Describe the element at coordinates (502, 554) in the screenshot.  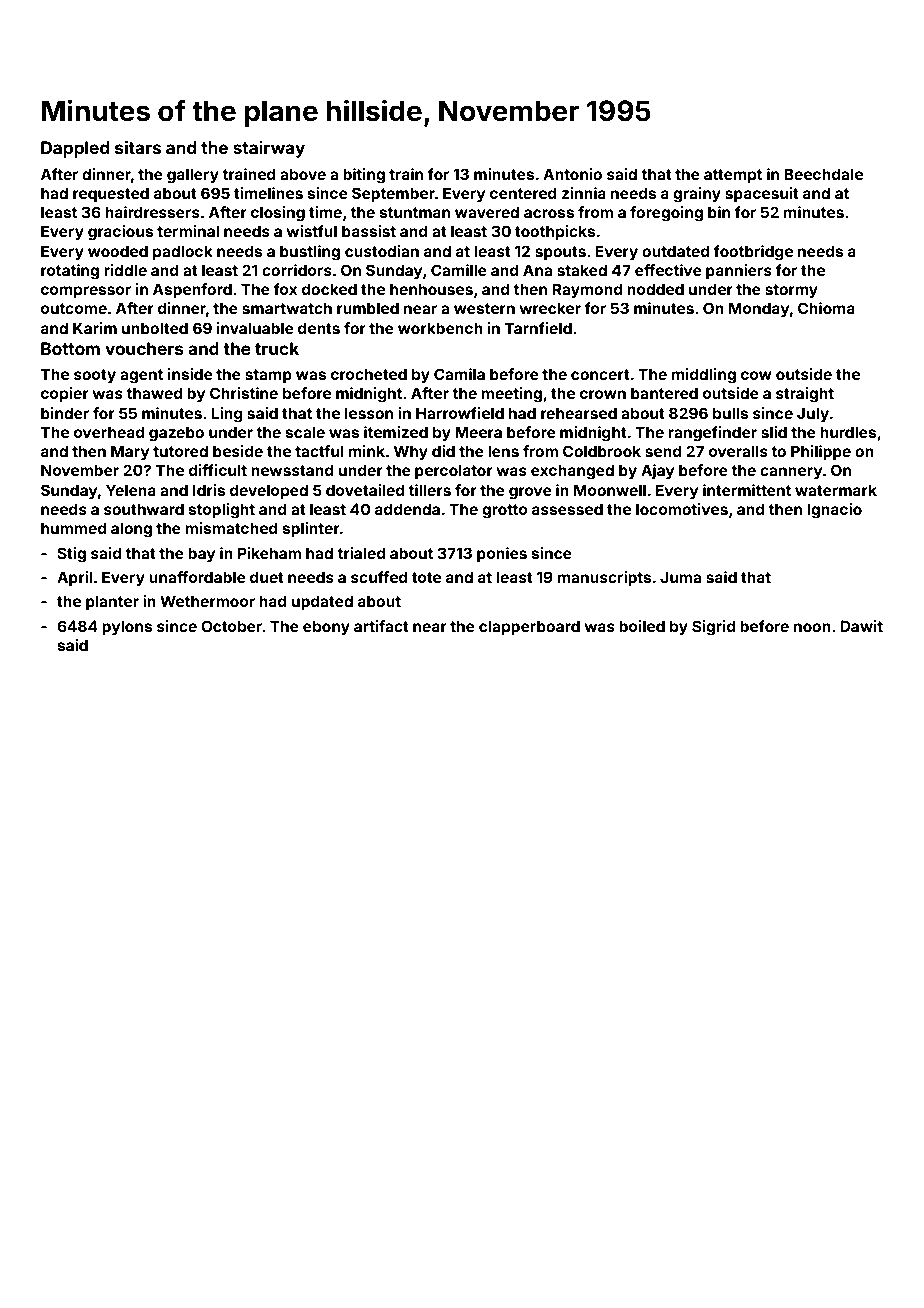
I see `ponies` at that location.
